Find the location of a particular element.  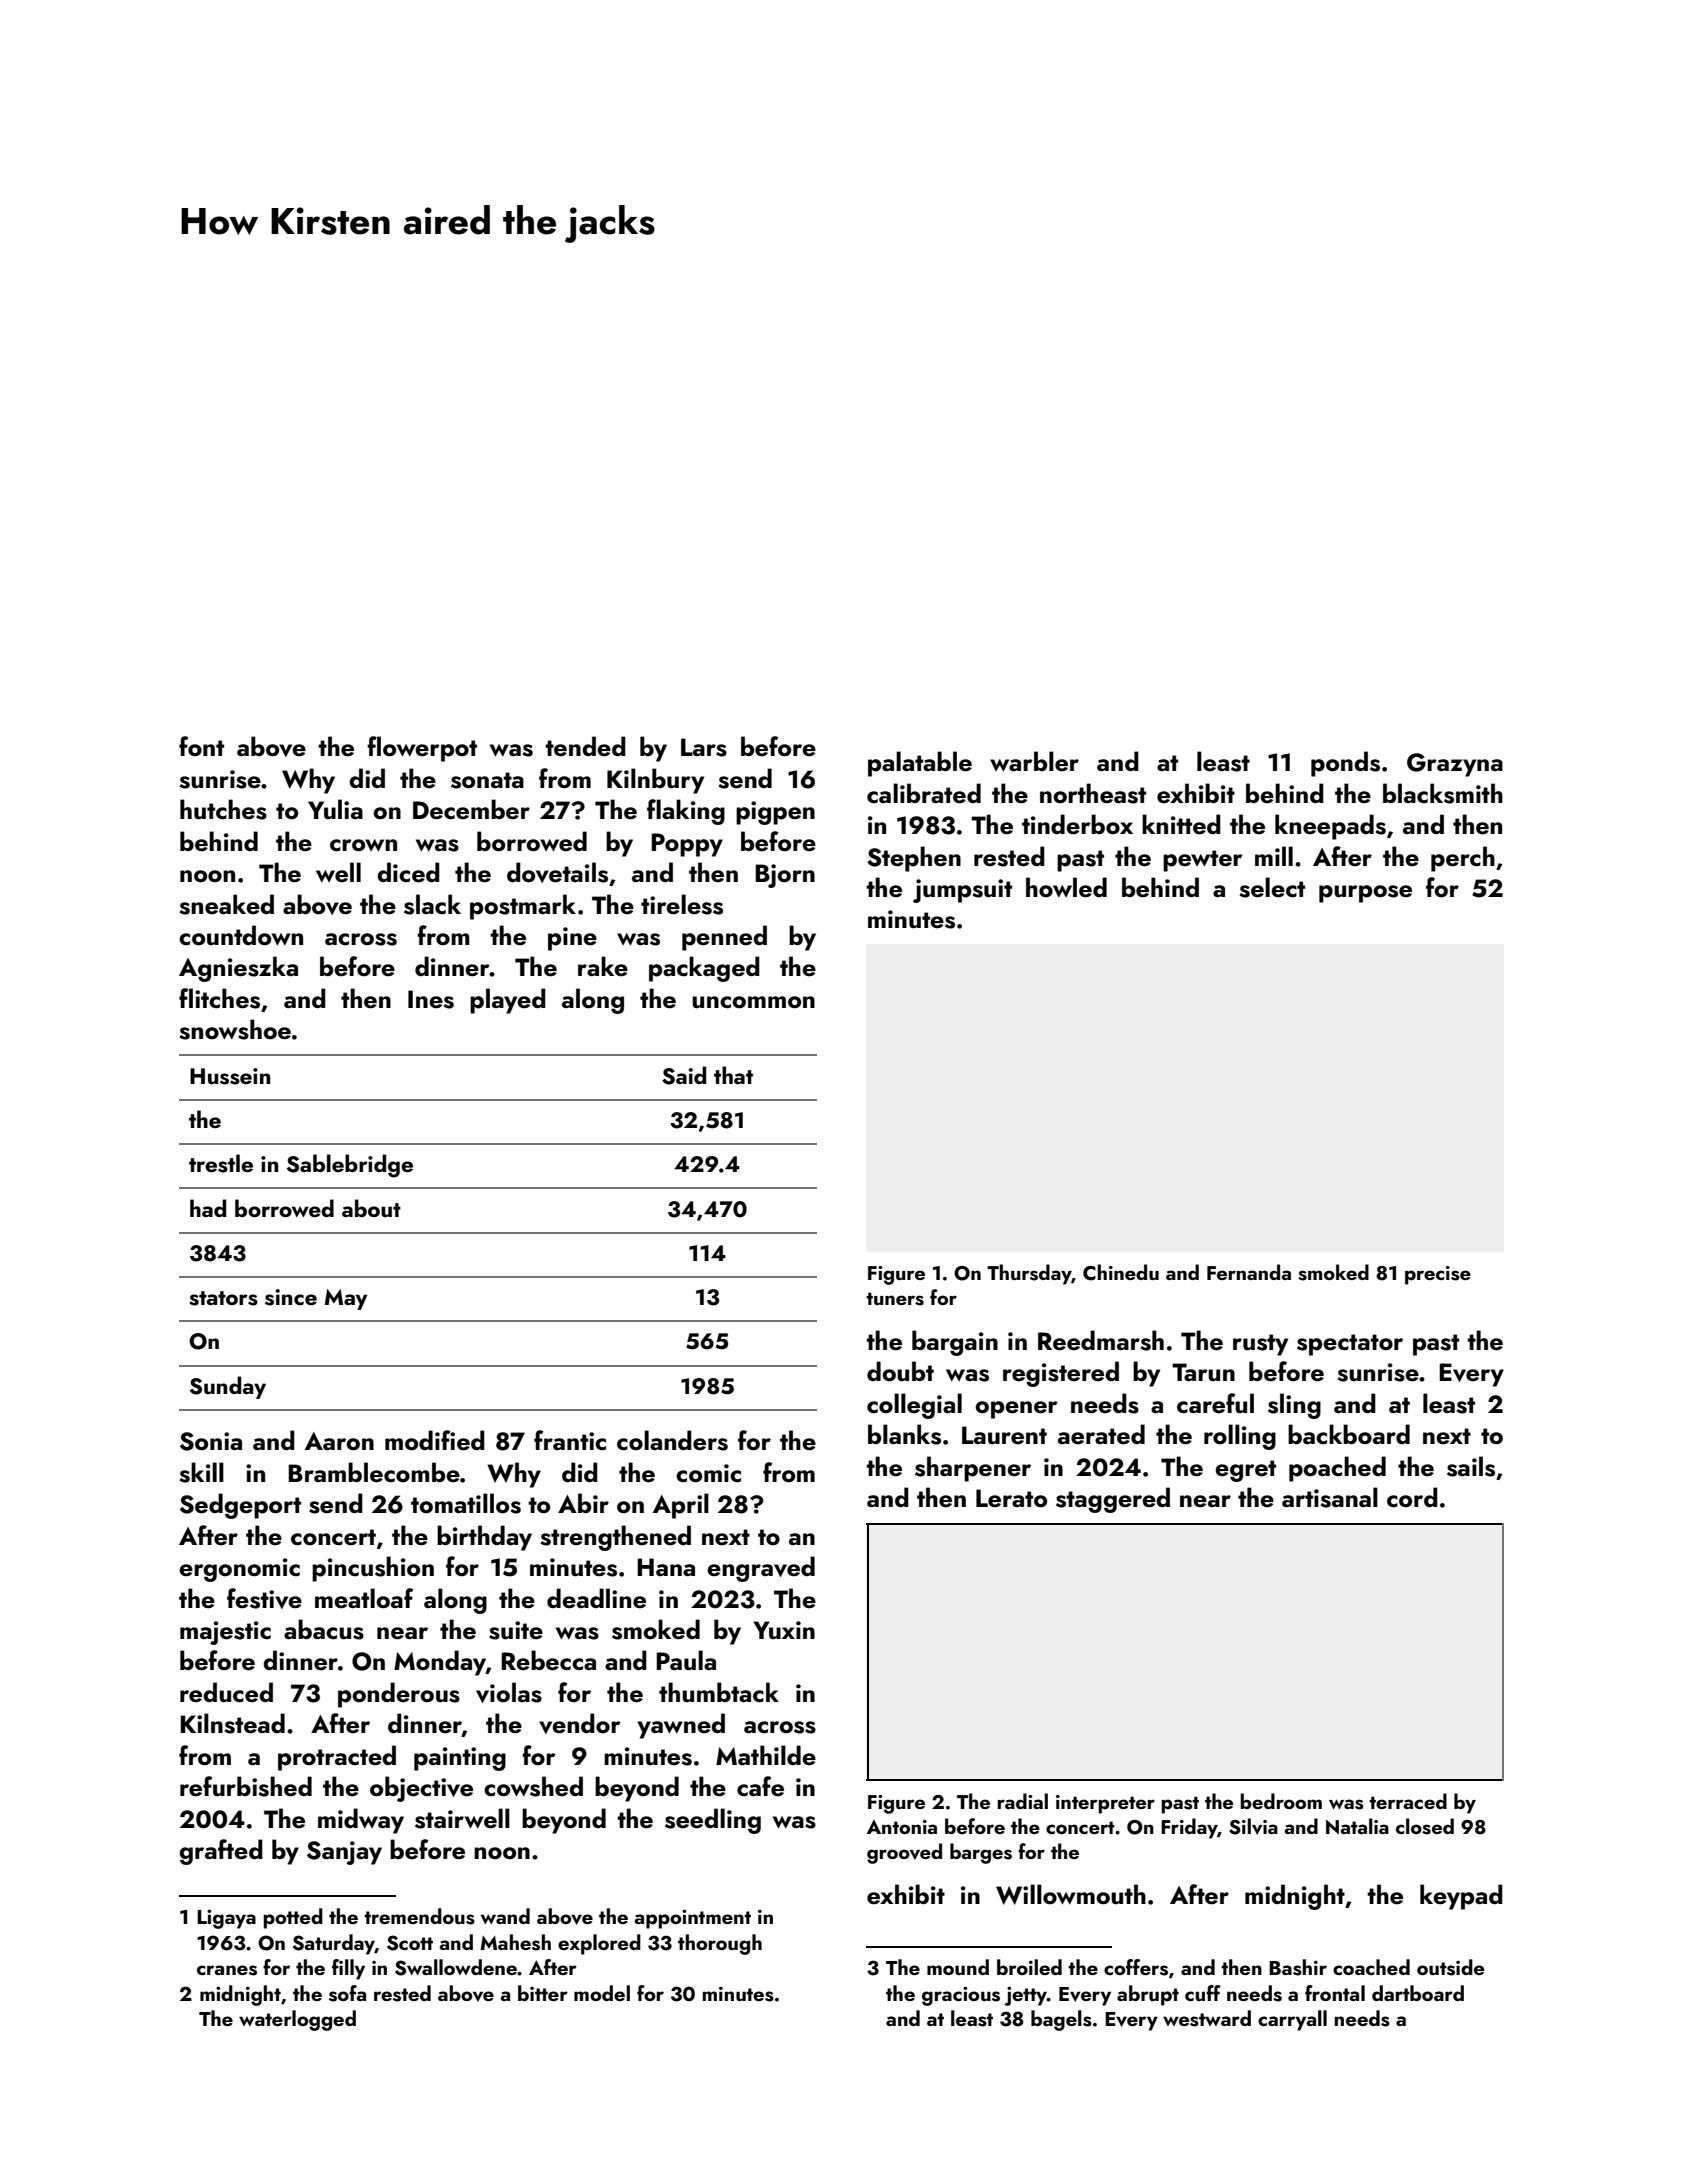

terraced is located at coordinates (1408, 1801).
